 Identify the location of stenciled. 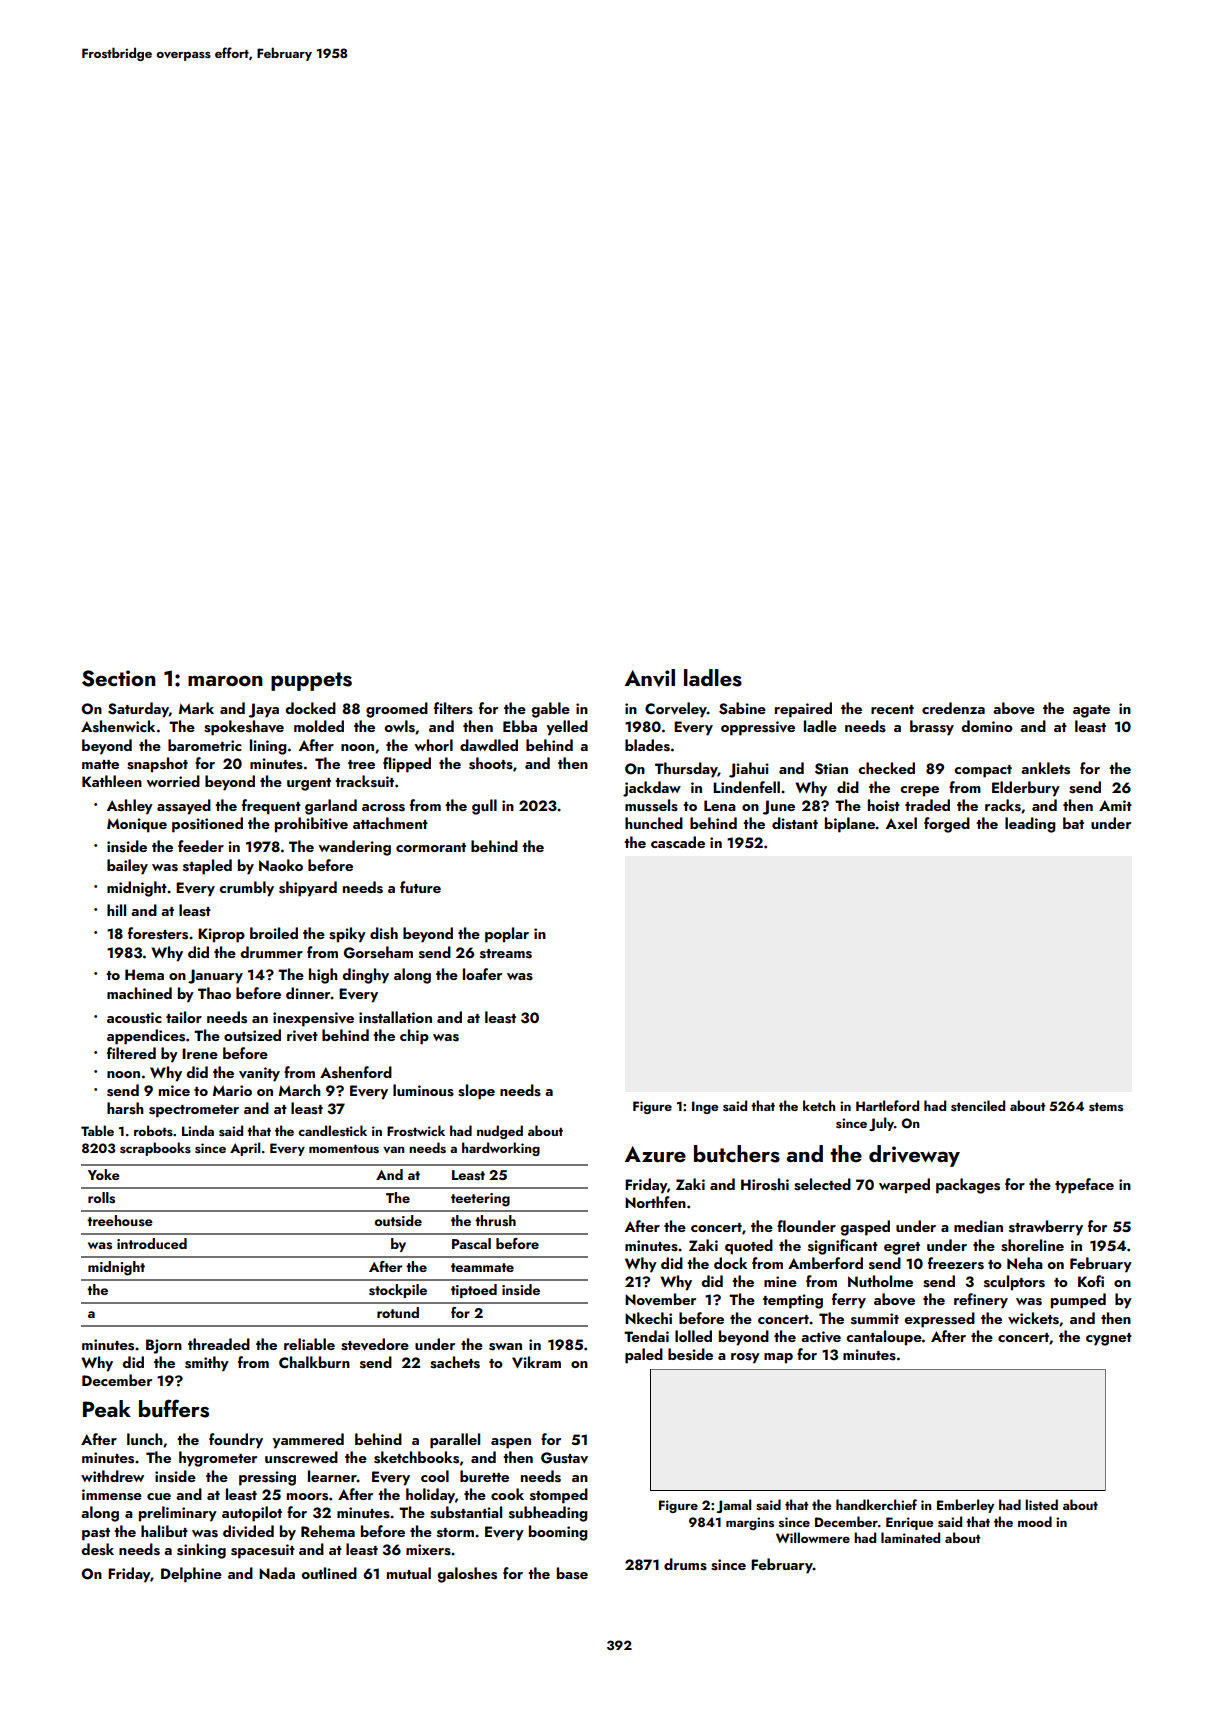
(978, 1105).
